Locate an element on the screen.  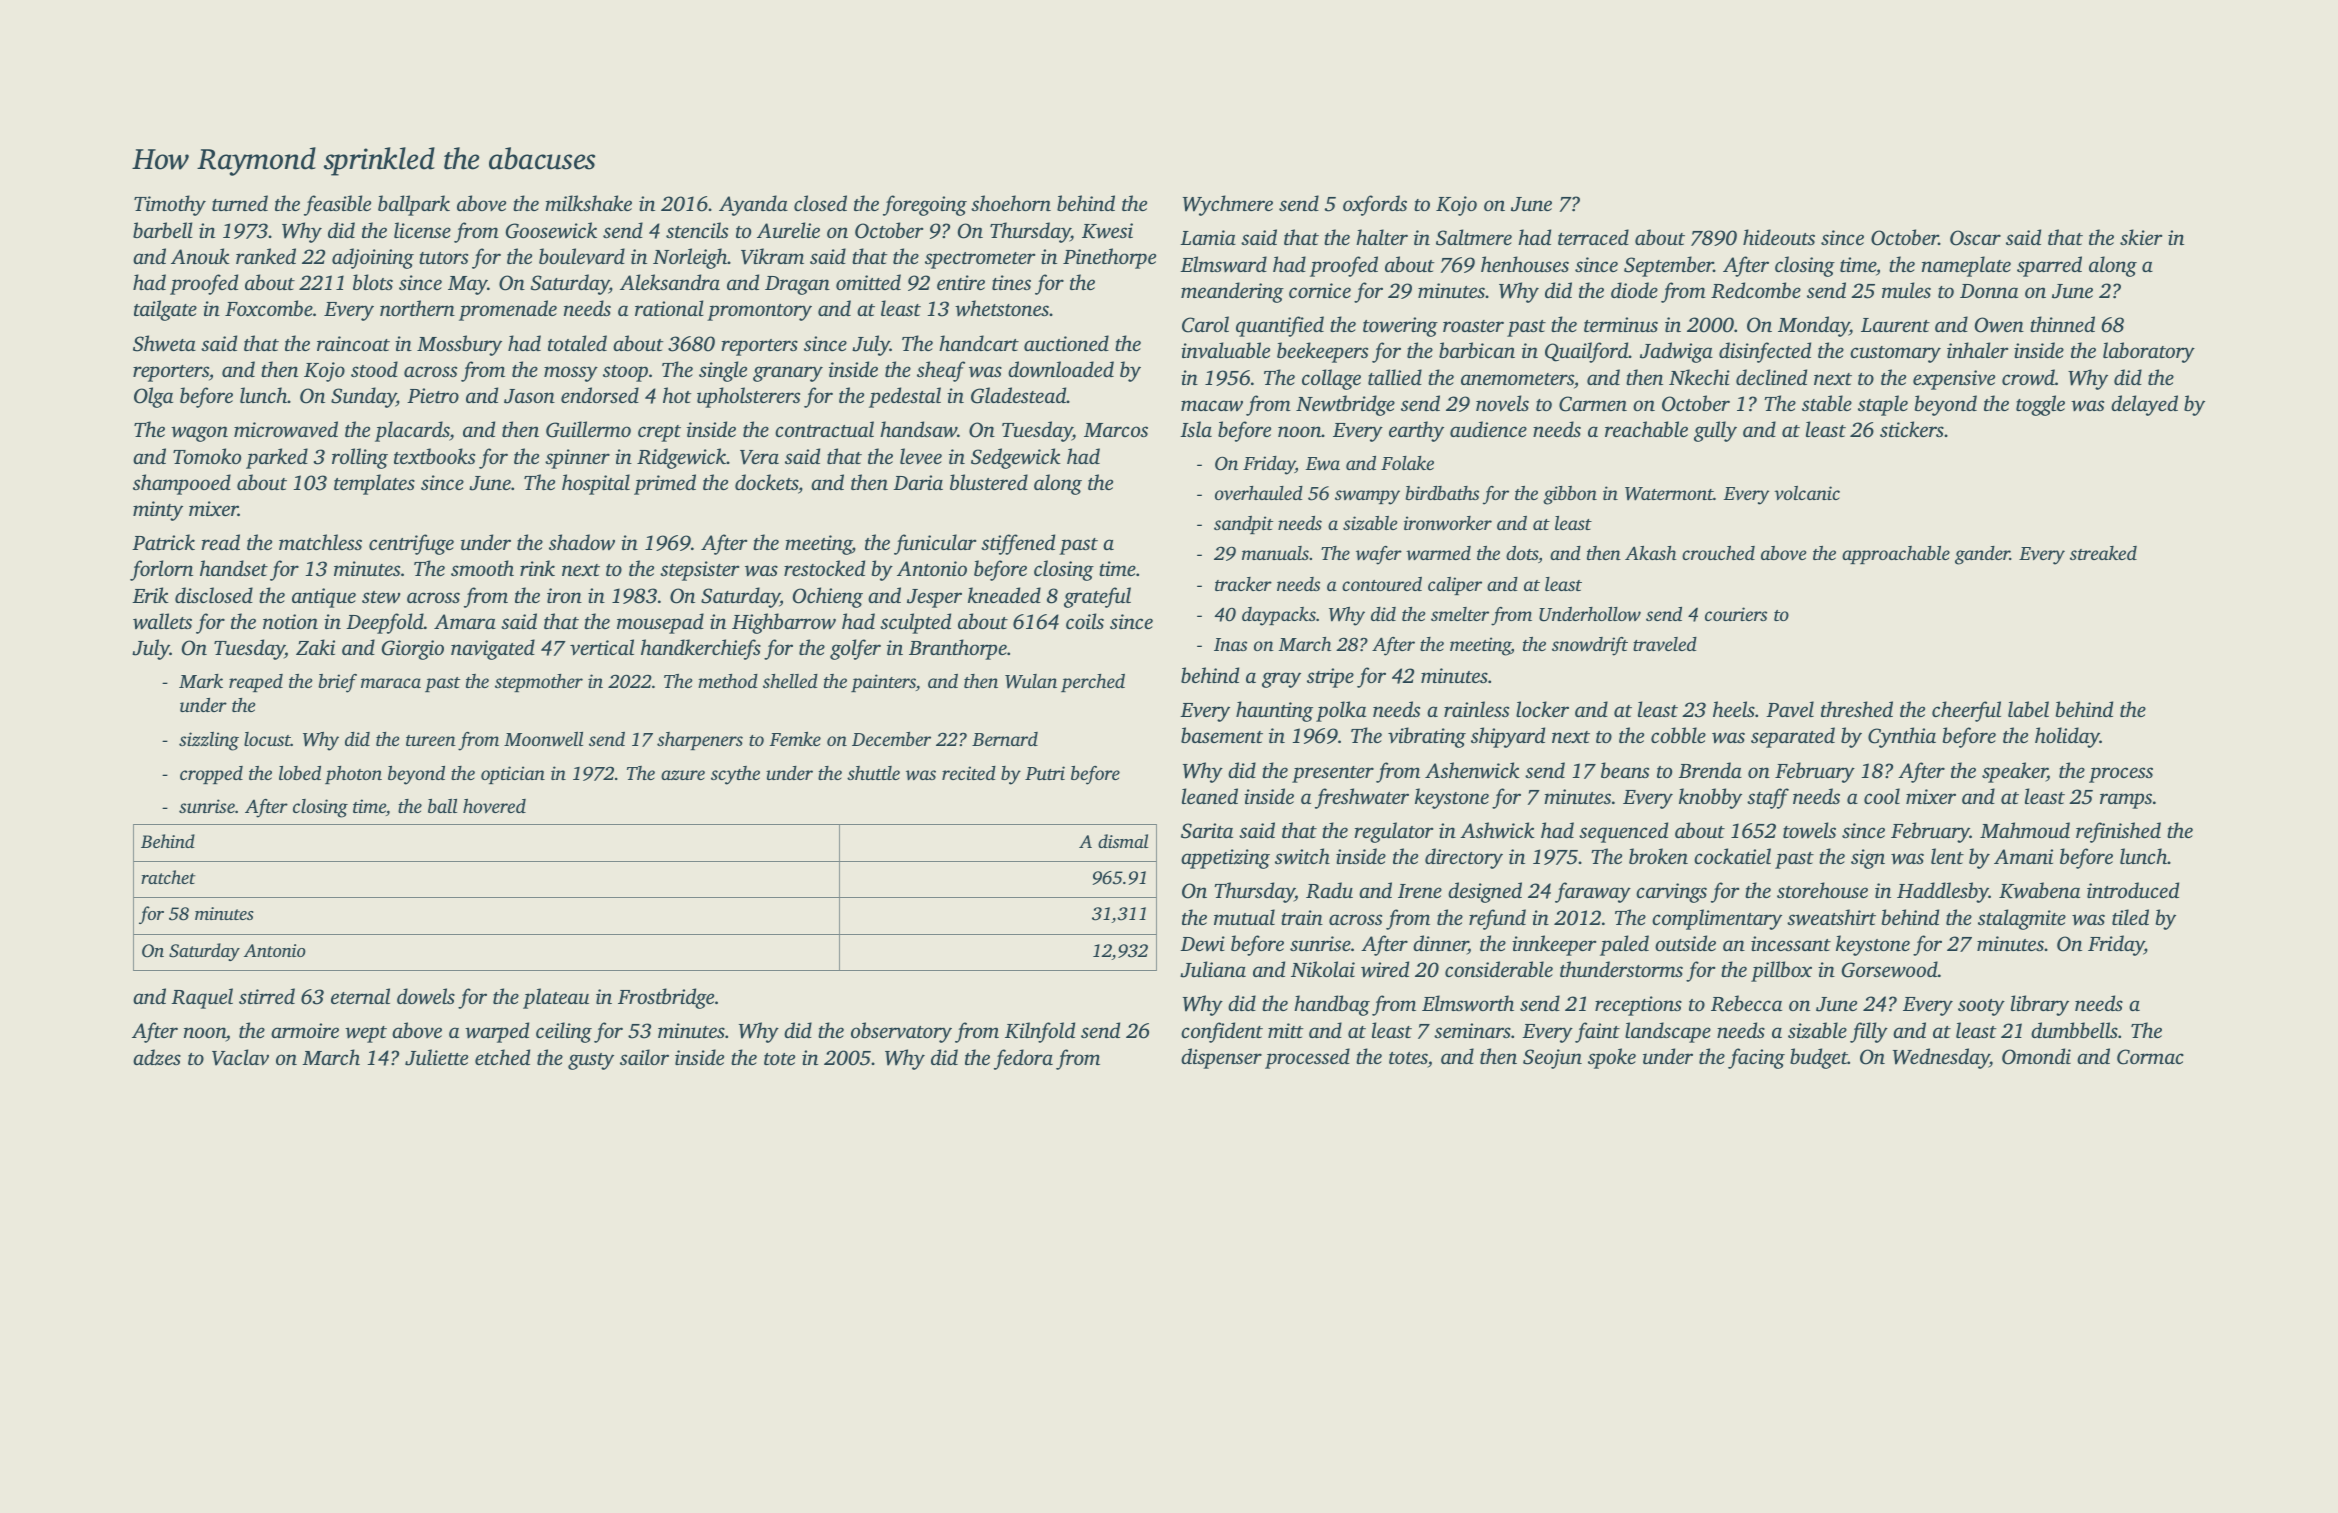
Frostbridge is located at coordinates (666, 998).
